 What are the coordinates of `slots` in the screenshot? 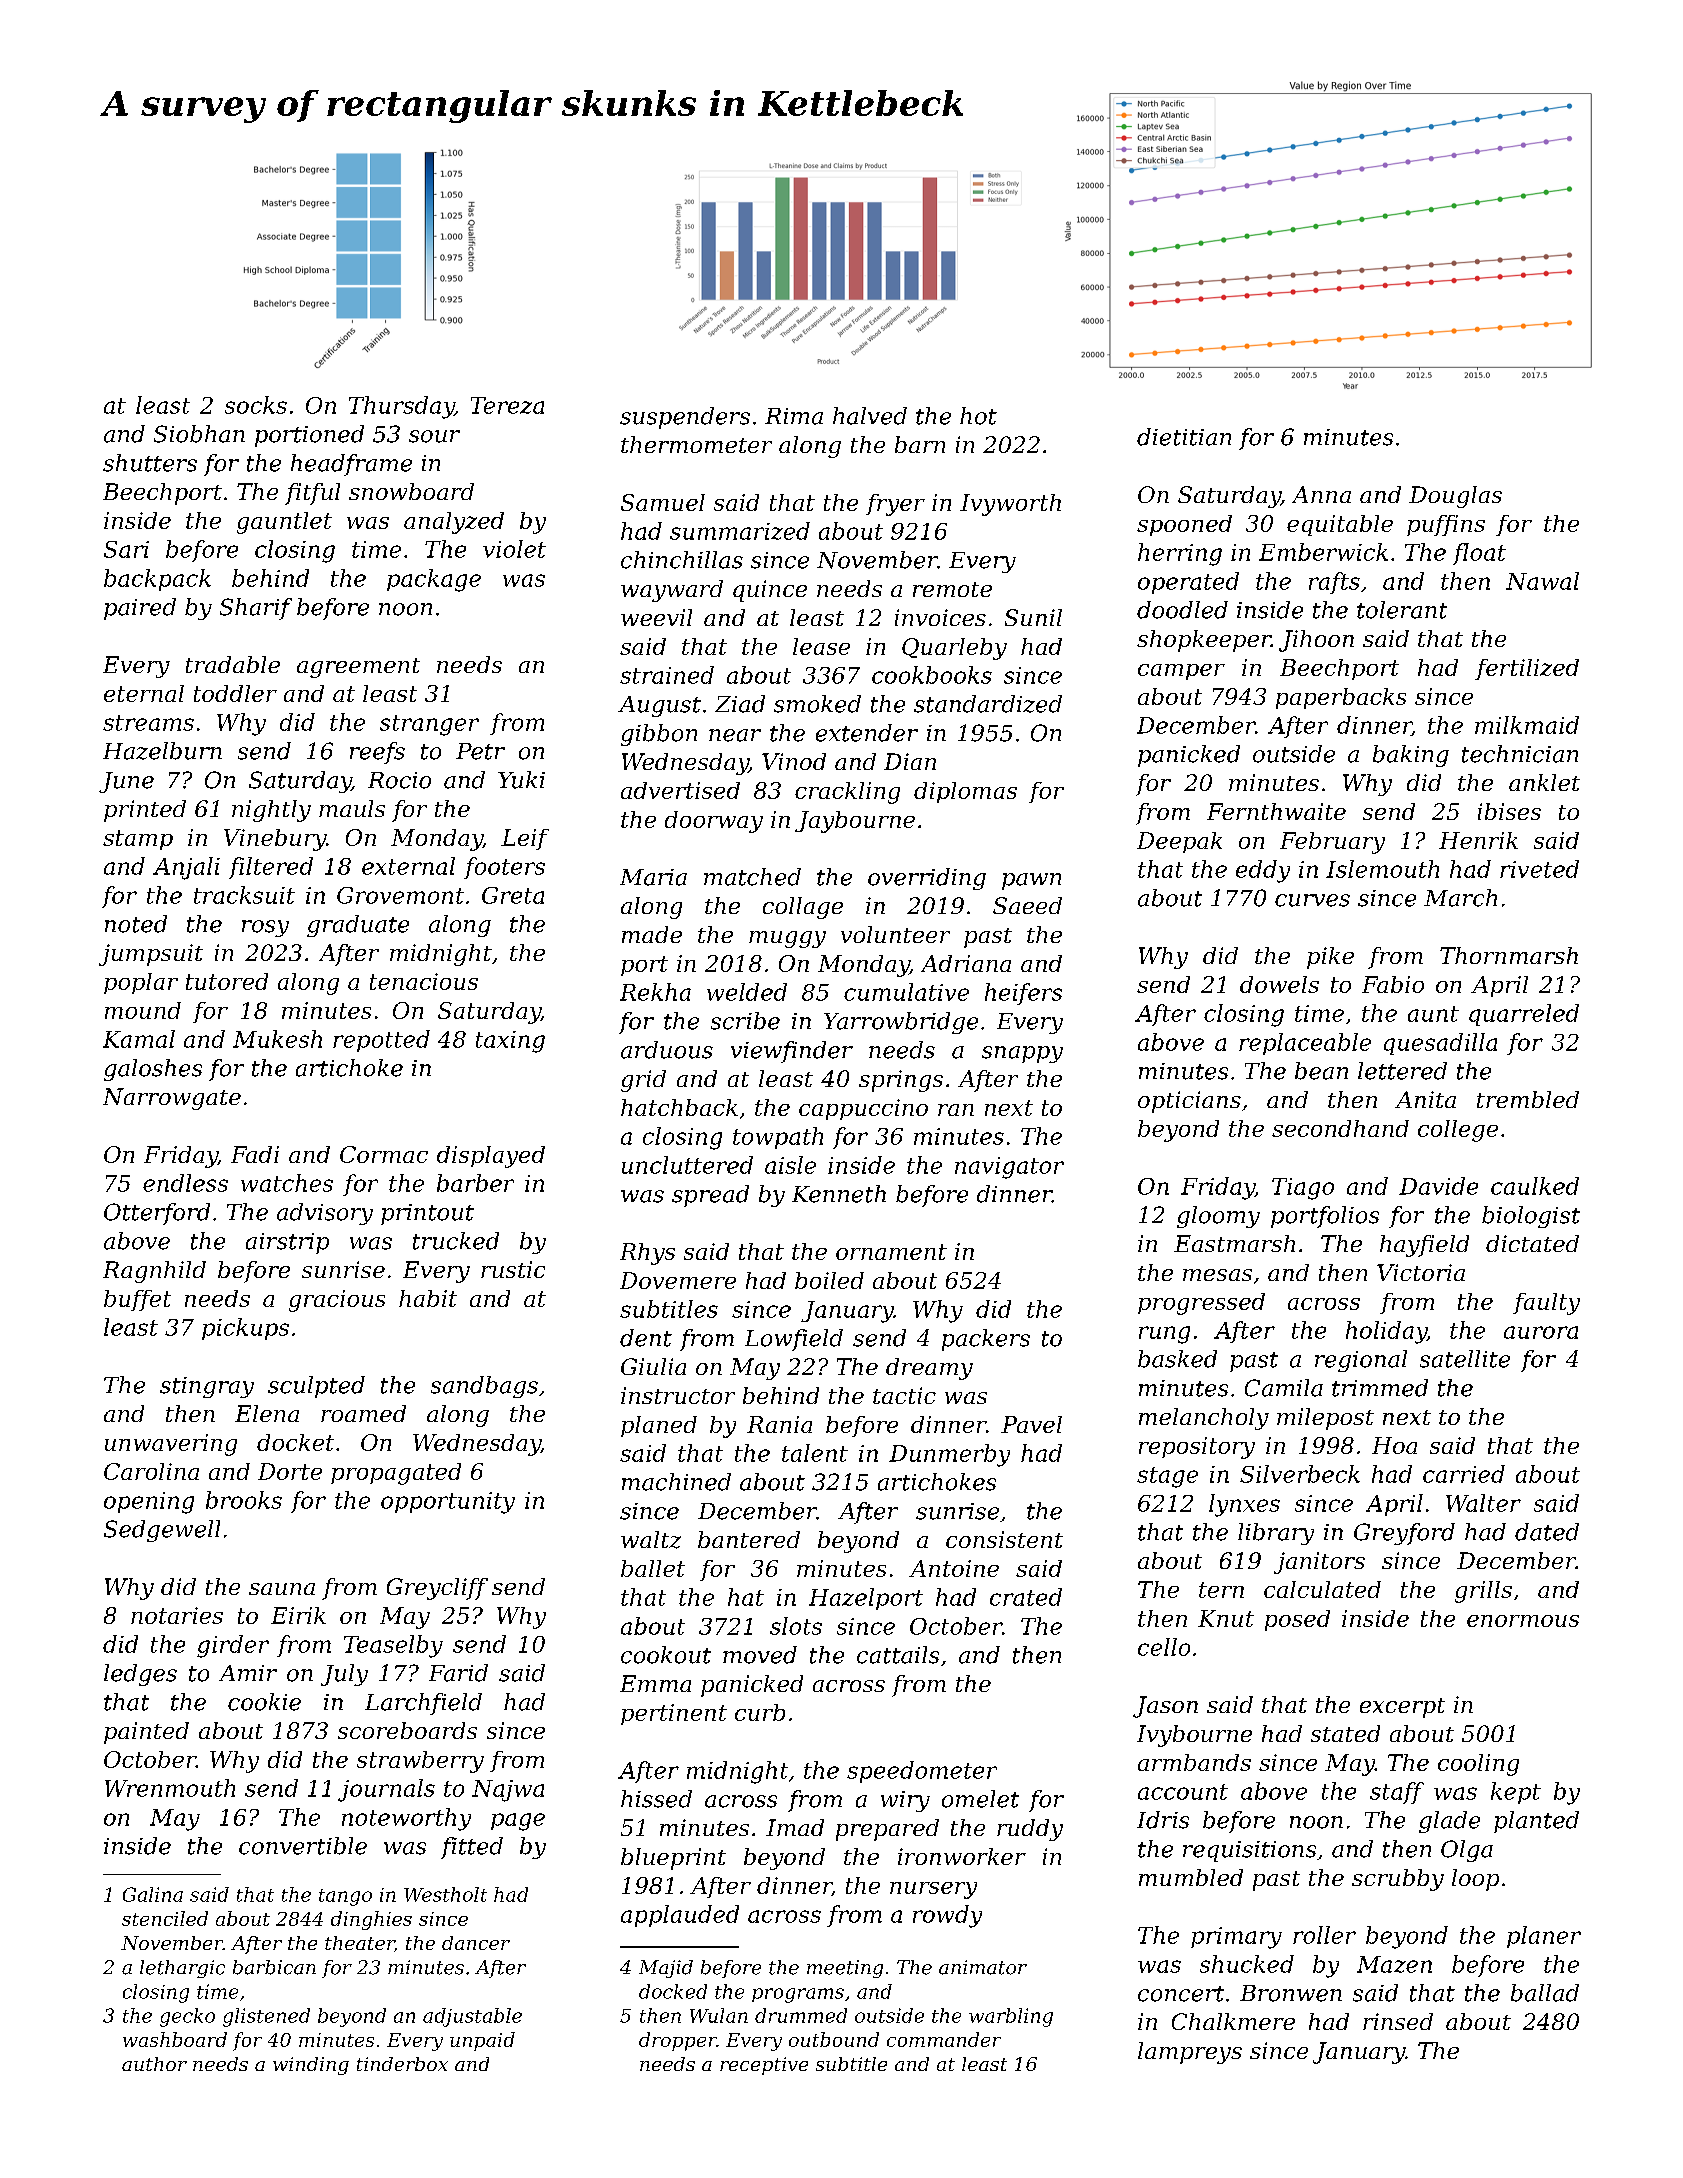 It's located at (796, 1626).
